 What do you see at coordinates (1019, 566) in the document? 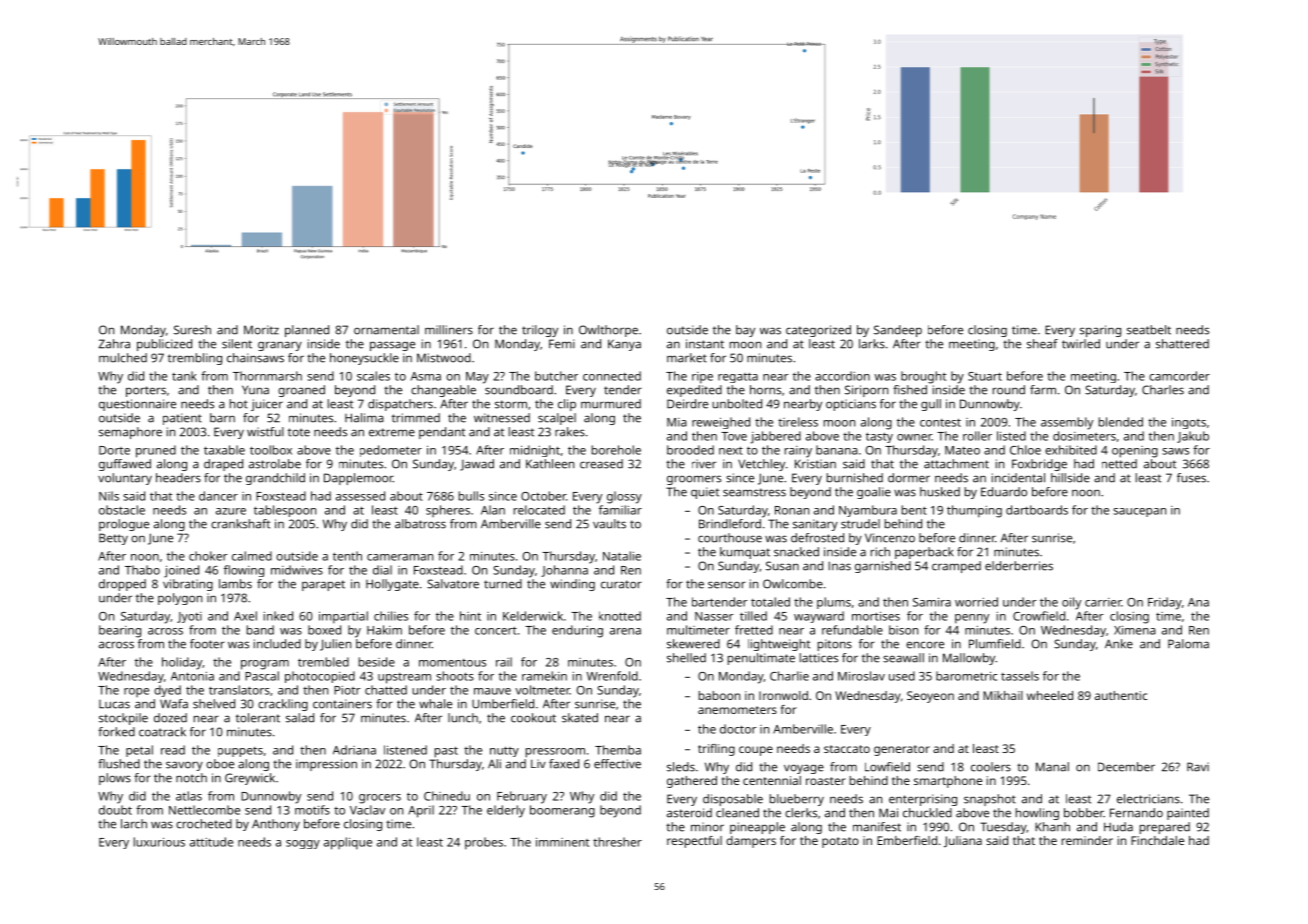
I see `elderberries` at bounding box center [1019, 566].
